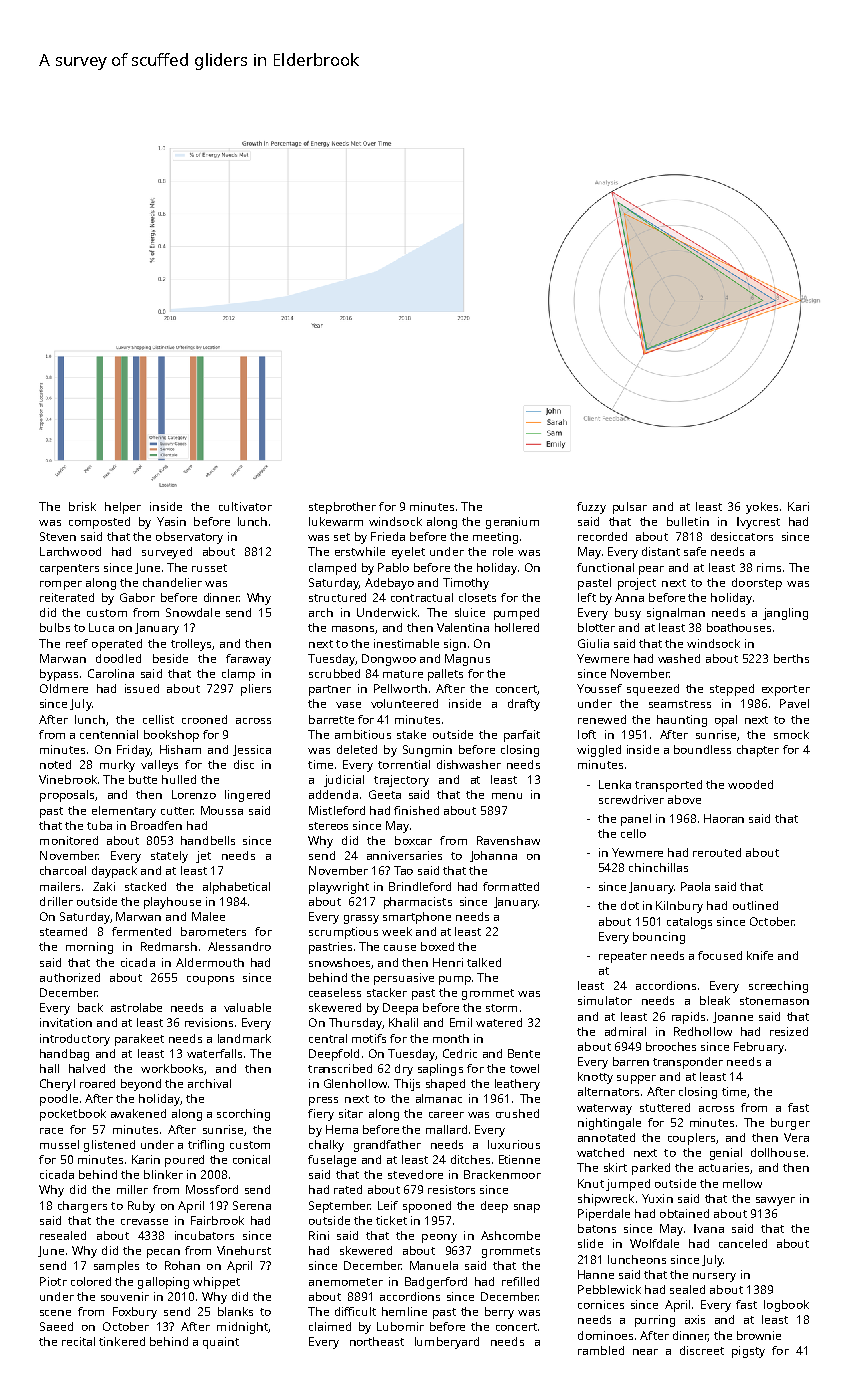 Image resolution: width=849 pixels, height=1400 pixels. Describe the element at coordinates (679, 658) in the image. I see `washed` at that location.
